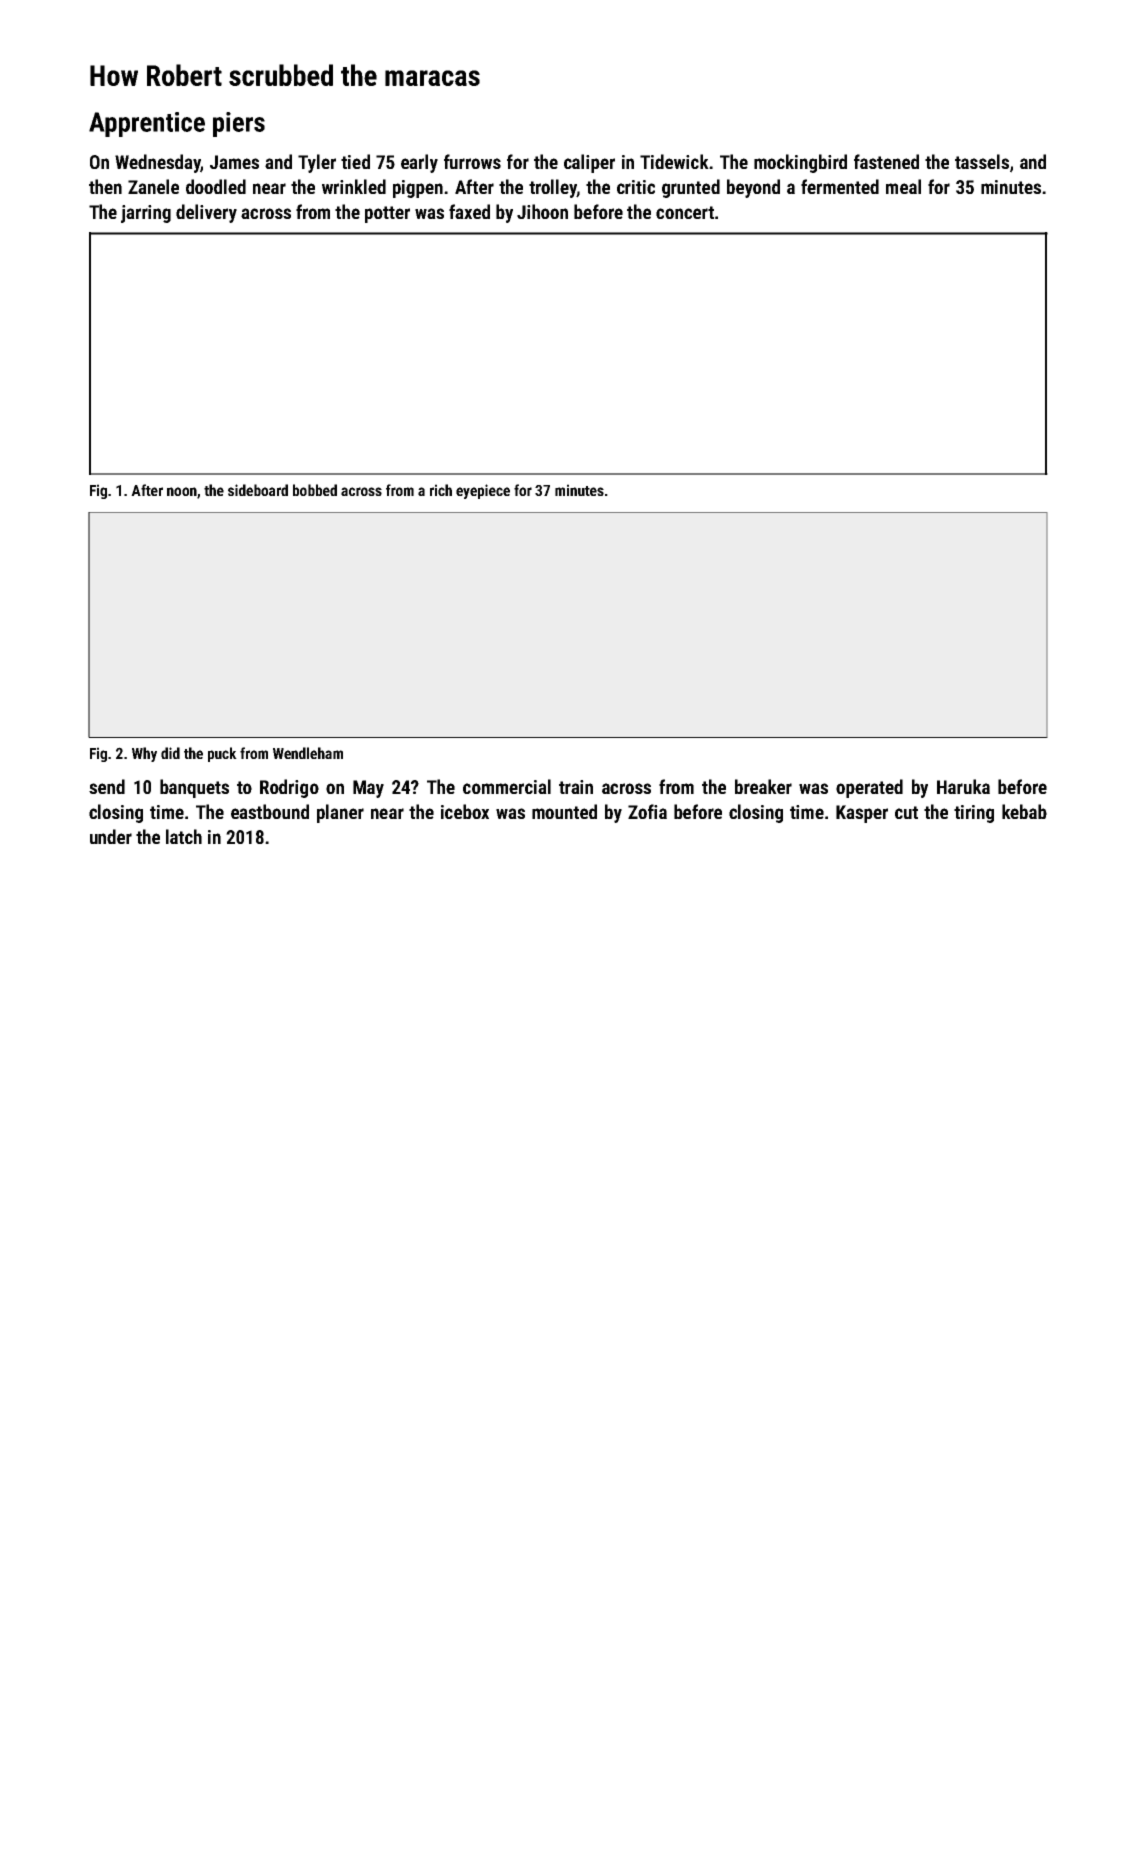 The height and width of the screenshot is (1871, 1136). What do you see at coordinates (147, 124) in the screenshot?
I see `Apprentice` at bounding box center [147, 124].
